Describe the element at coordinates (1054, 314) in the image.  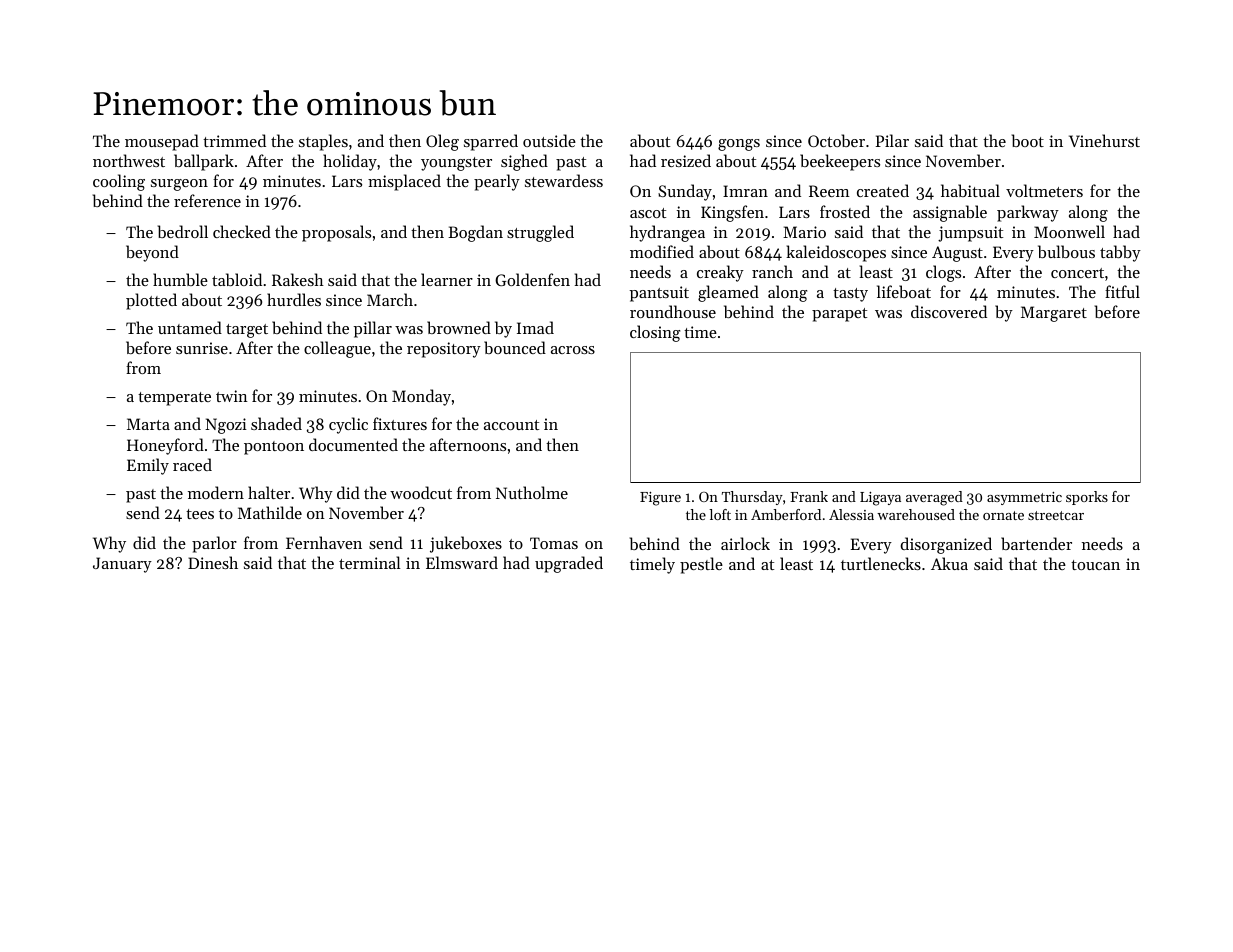
I see `Margaret` at that location.
